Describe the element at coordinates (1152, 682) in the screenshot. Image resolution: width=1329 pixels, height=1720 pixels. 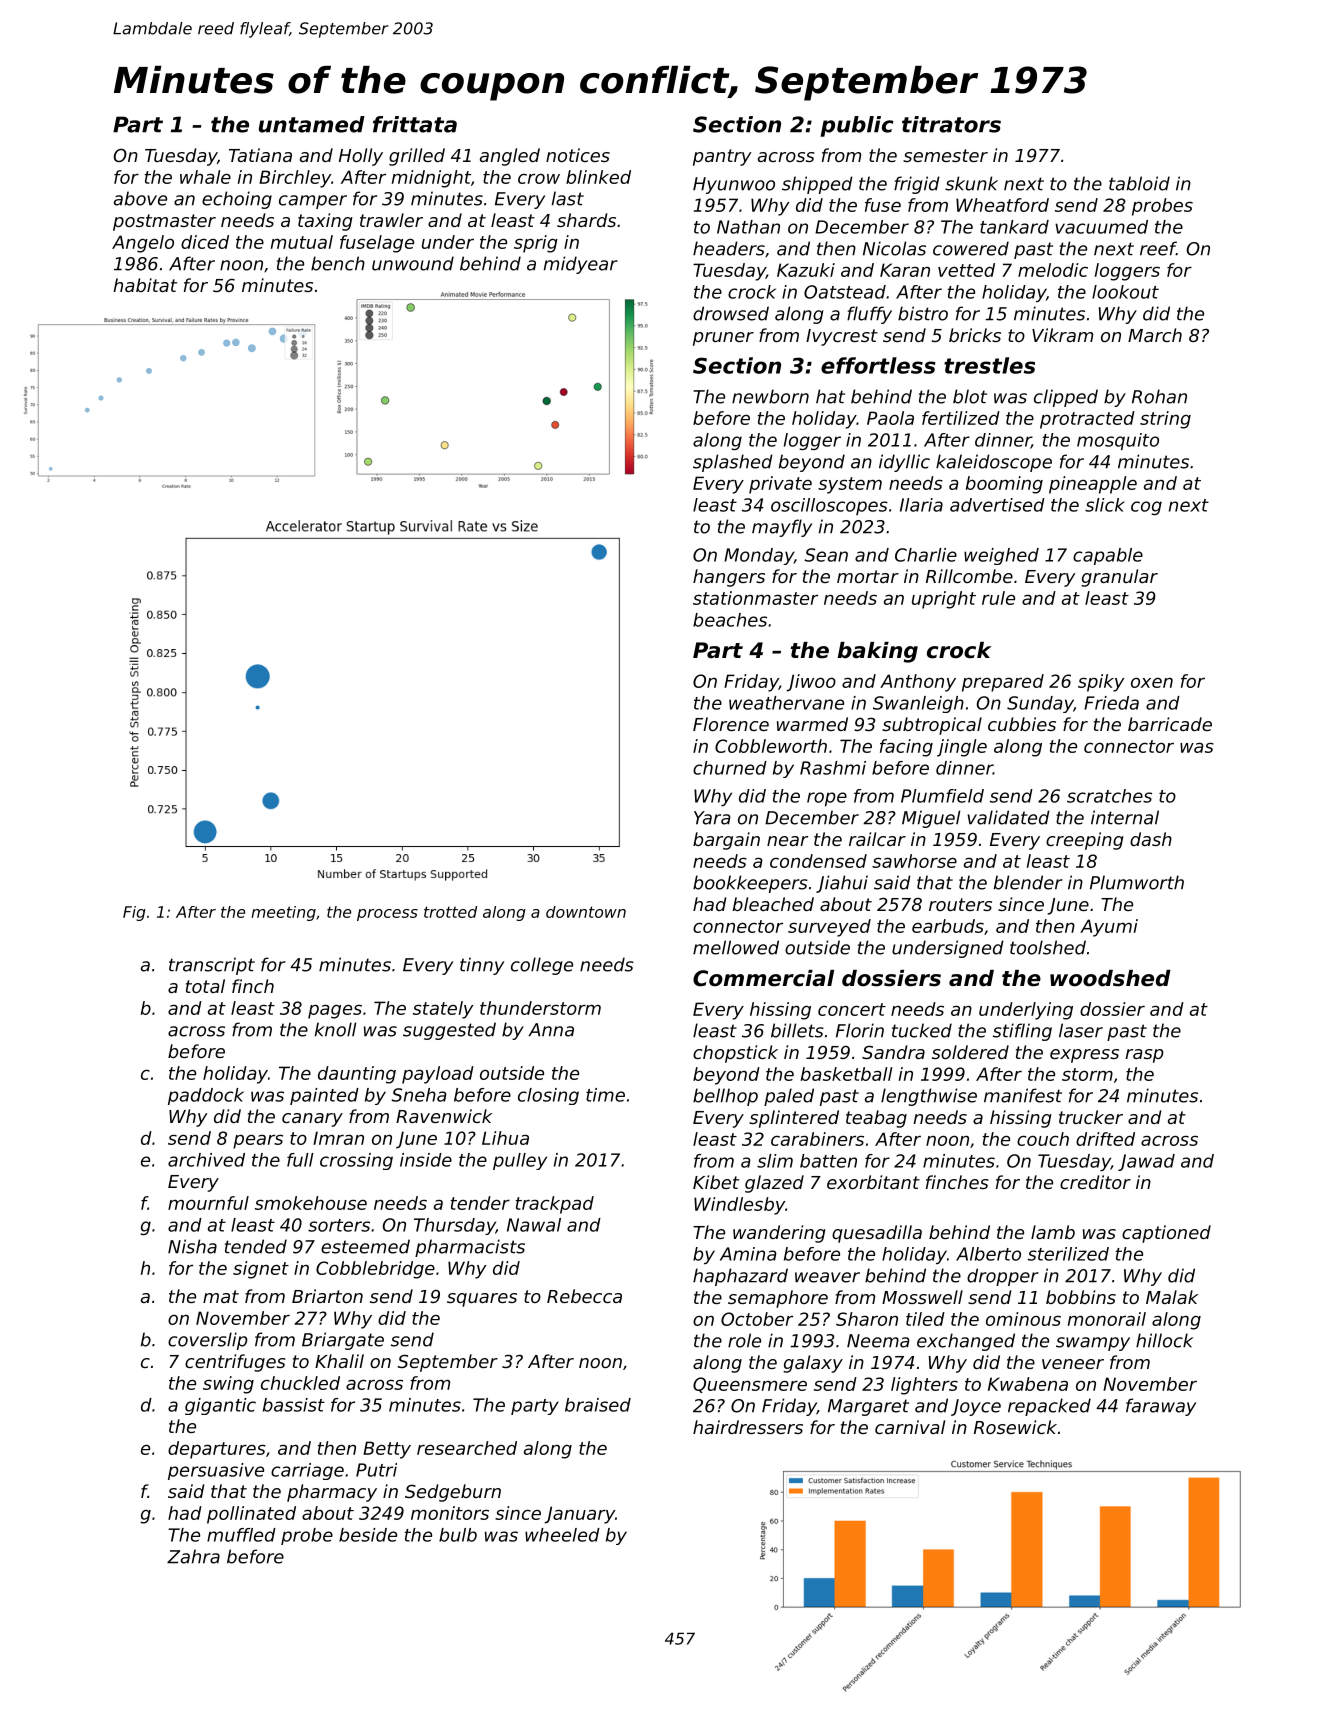
I see `oxen` at that location.
